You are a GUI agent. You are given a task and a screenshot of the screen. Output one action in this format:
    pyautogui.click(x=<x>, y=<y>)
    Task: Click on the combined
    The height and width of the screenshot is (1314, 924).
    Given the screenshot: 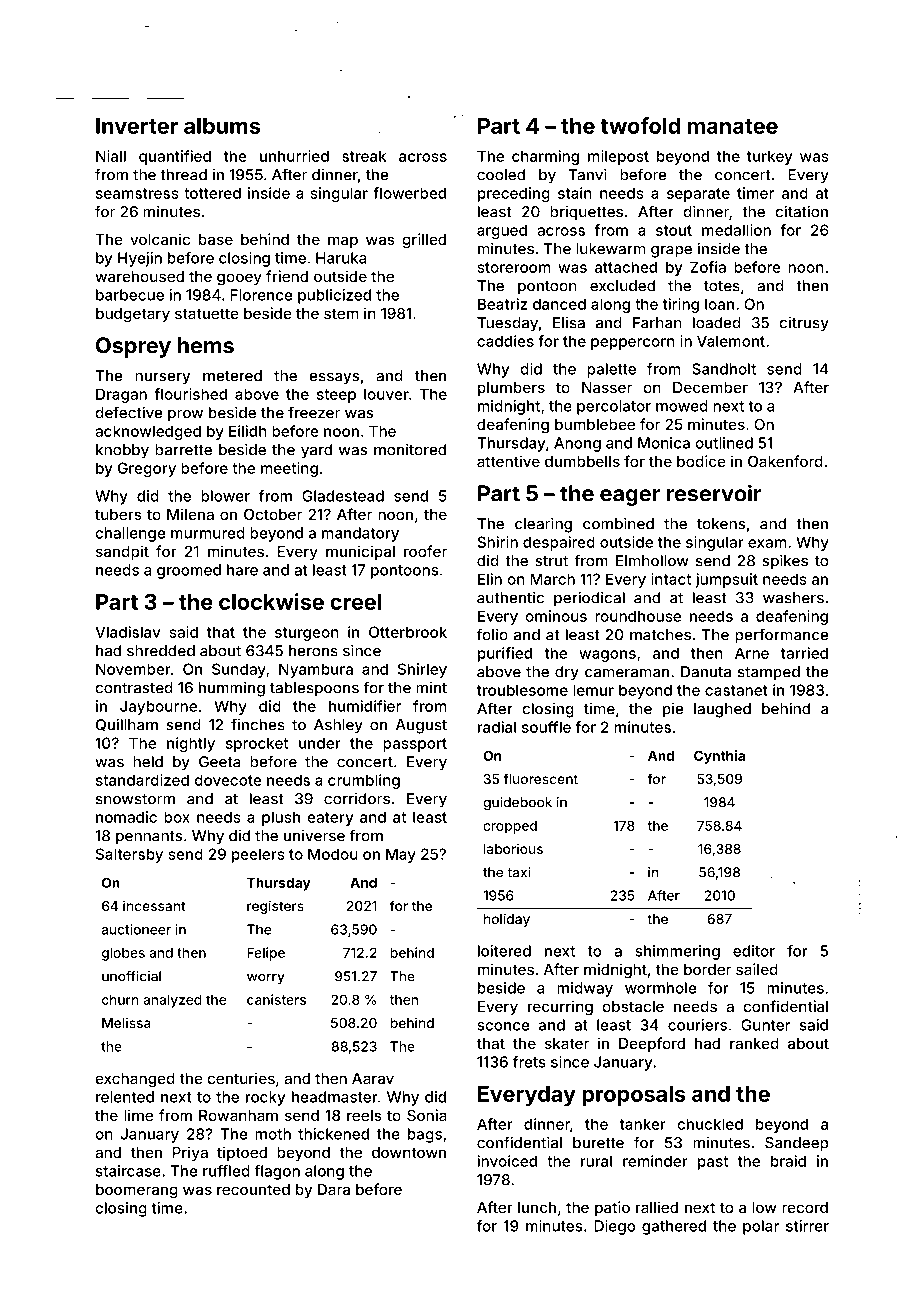 What is the action you would take?
    pyautogui.click(x=618, y=523)
